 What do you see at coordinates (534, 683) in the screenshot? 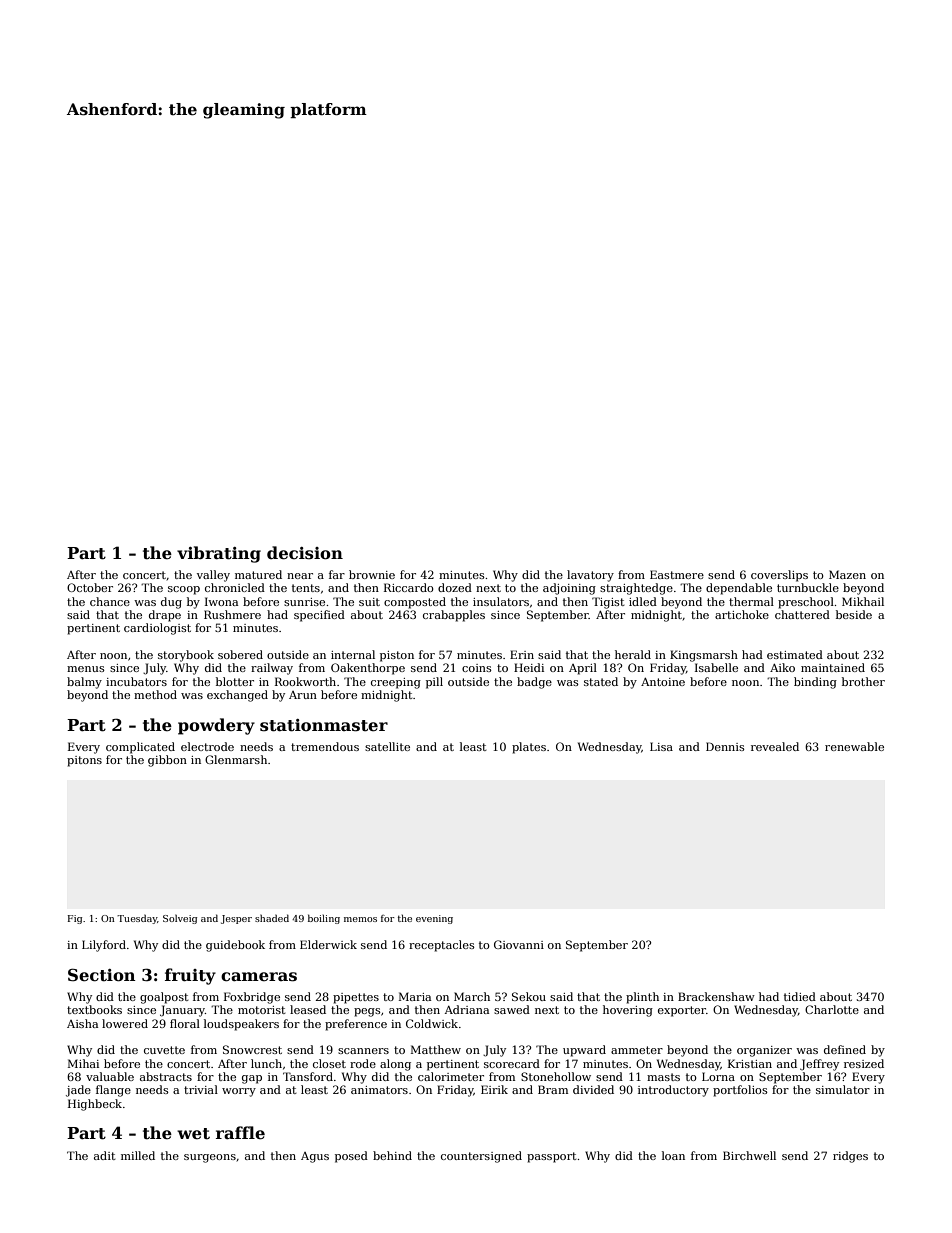
I see `badge` at bounding box center [534, 683].
